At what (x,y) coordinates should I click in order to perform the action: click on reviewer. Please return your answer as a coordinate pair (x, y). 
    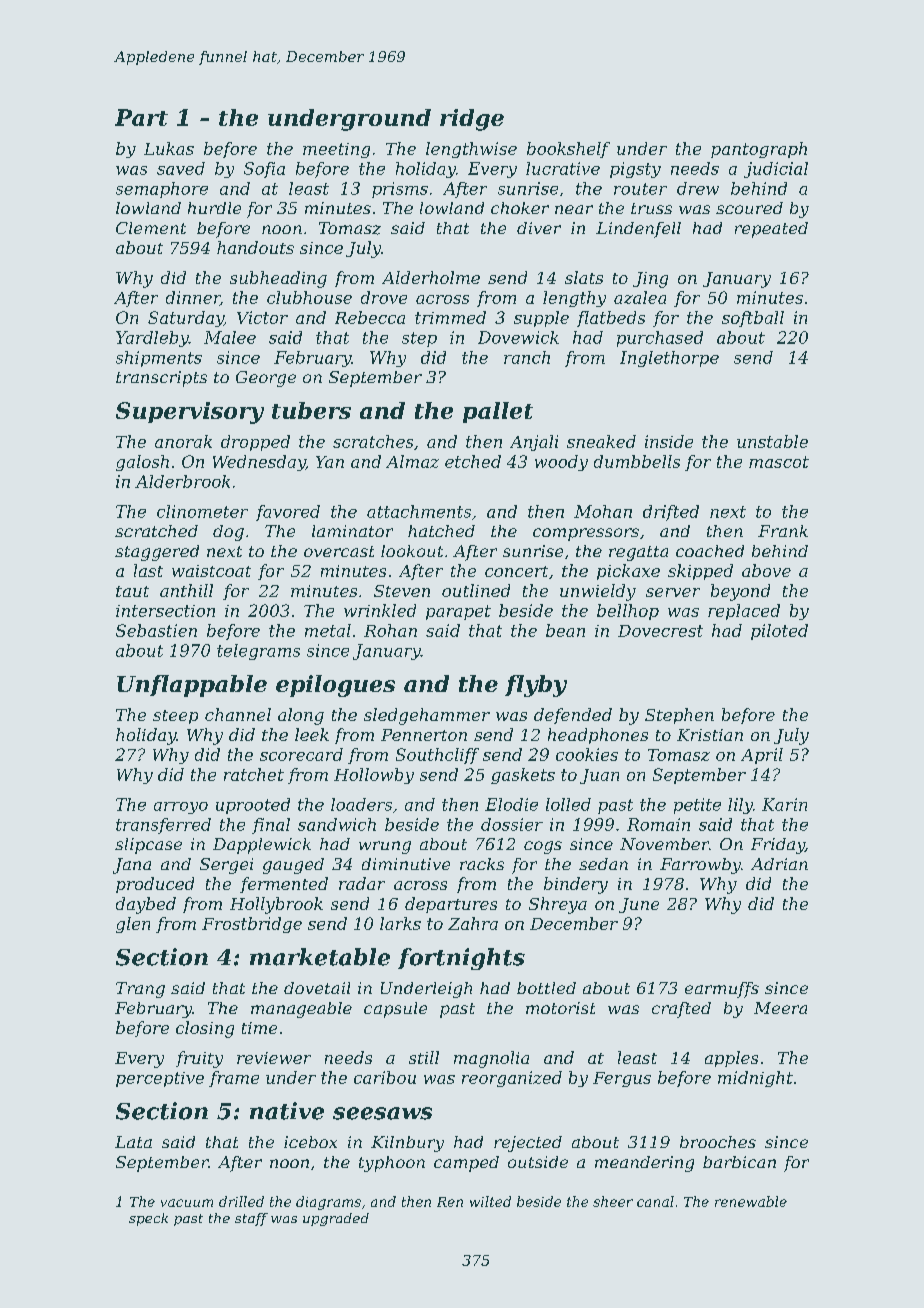
    Looking at the image, I should click on (274, 1058).
